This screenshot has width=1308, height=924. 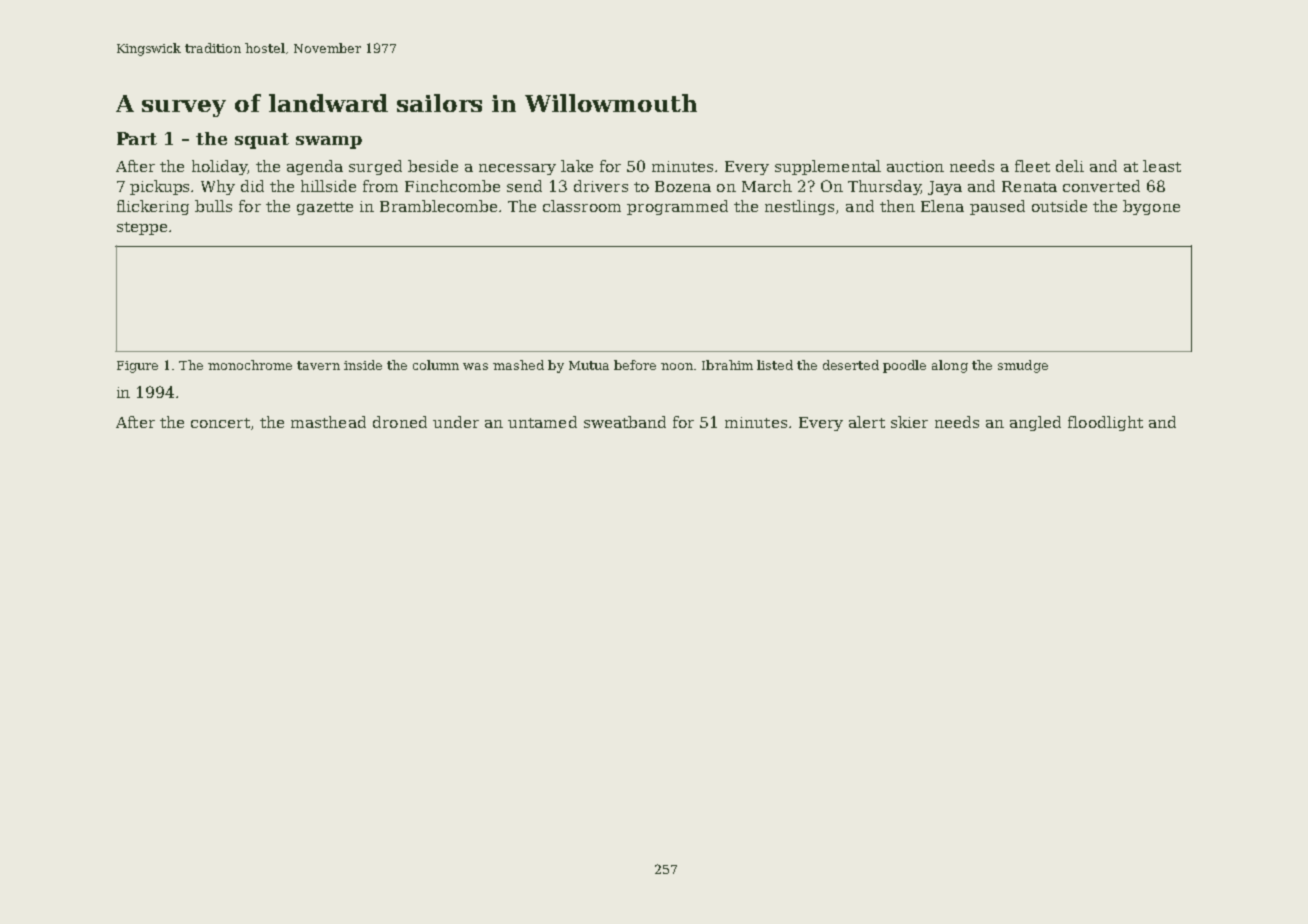 I want to click on steppe, so click(x=142, y=228).
